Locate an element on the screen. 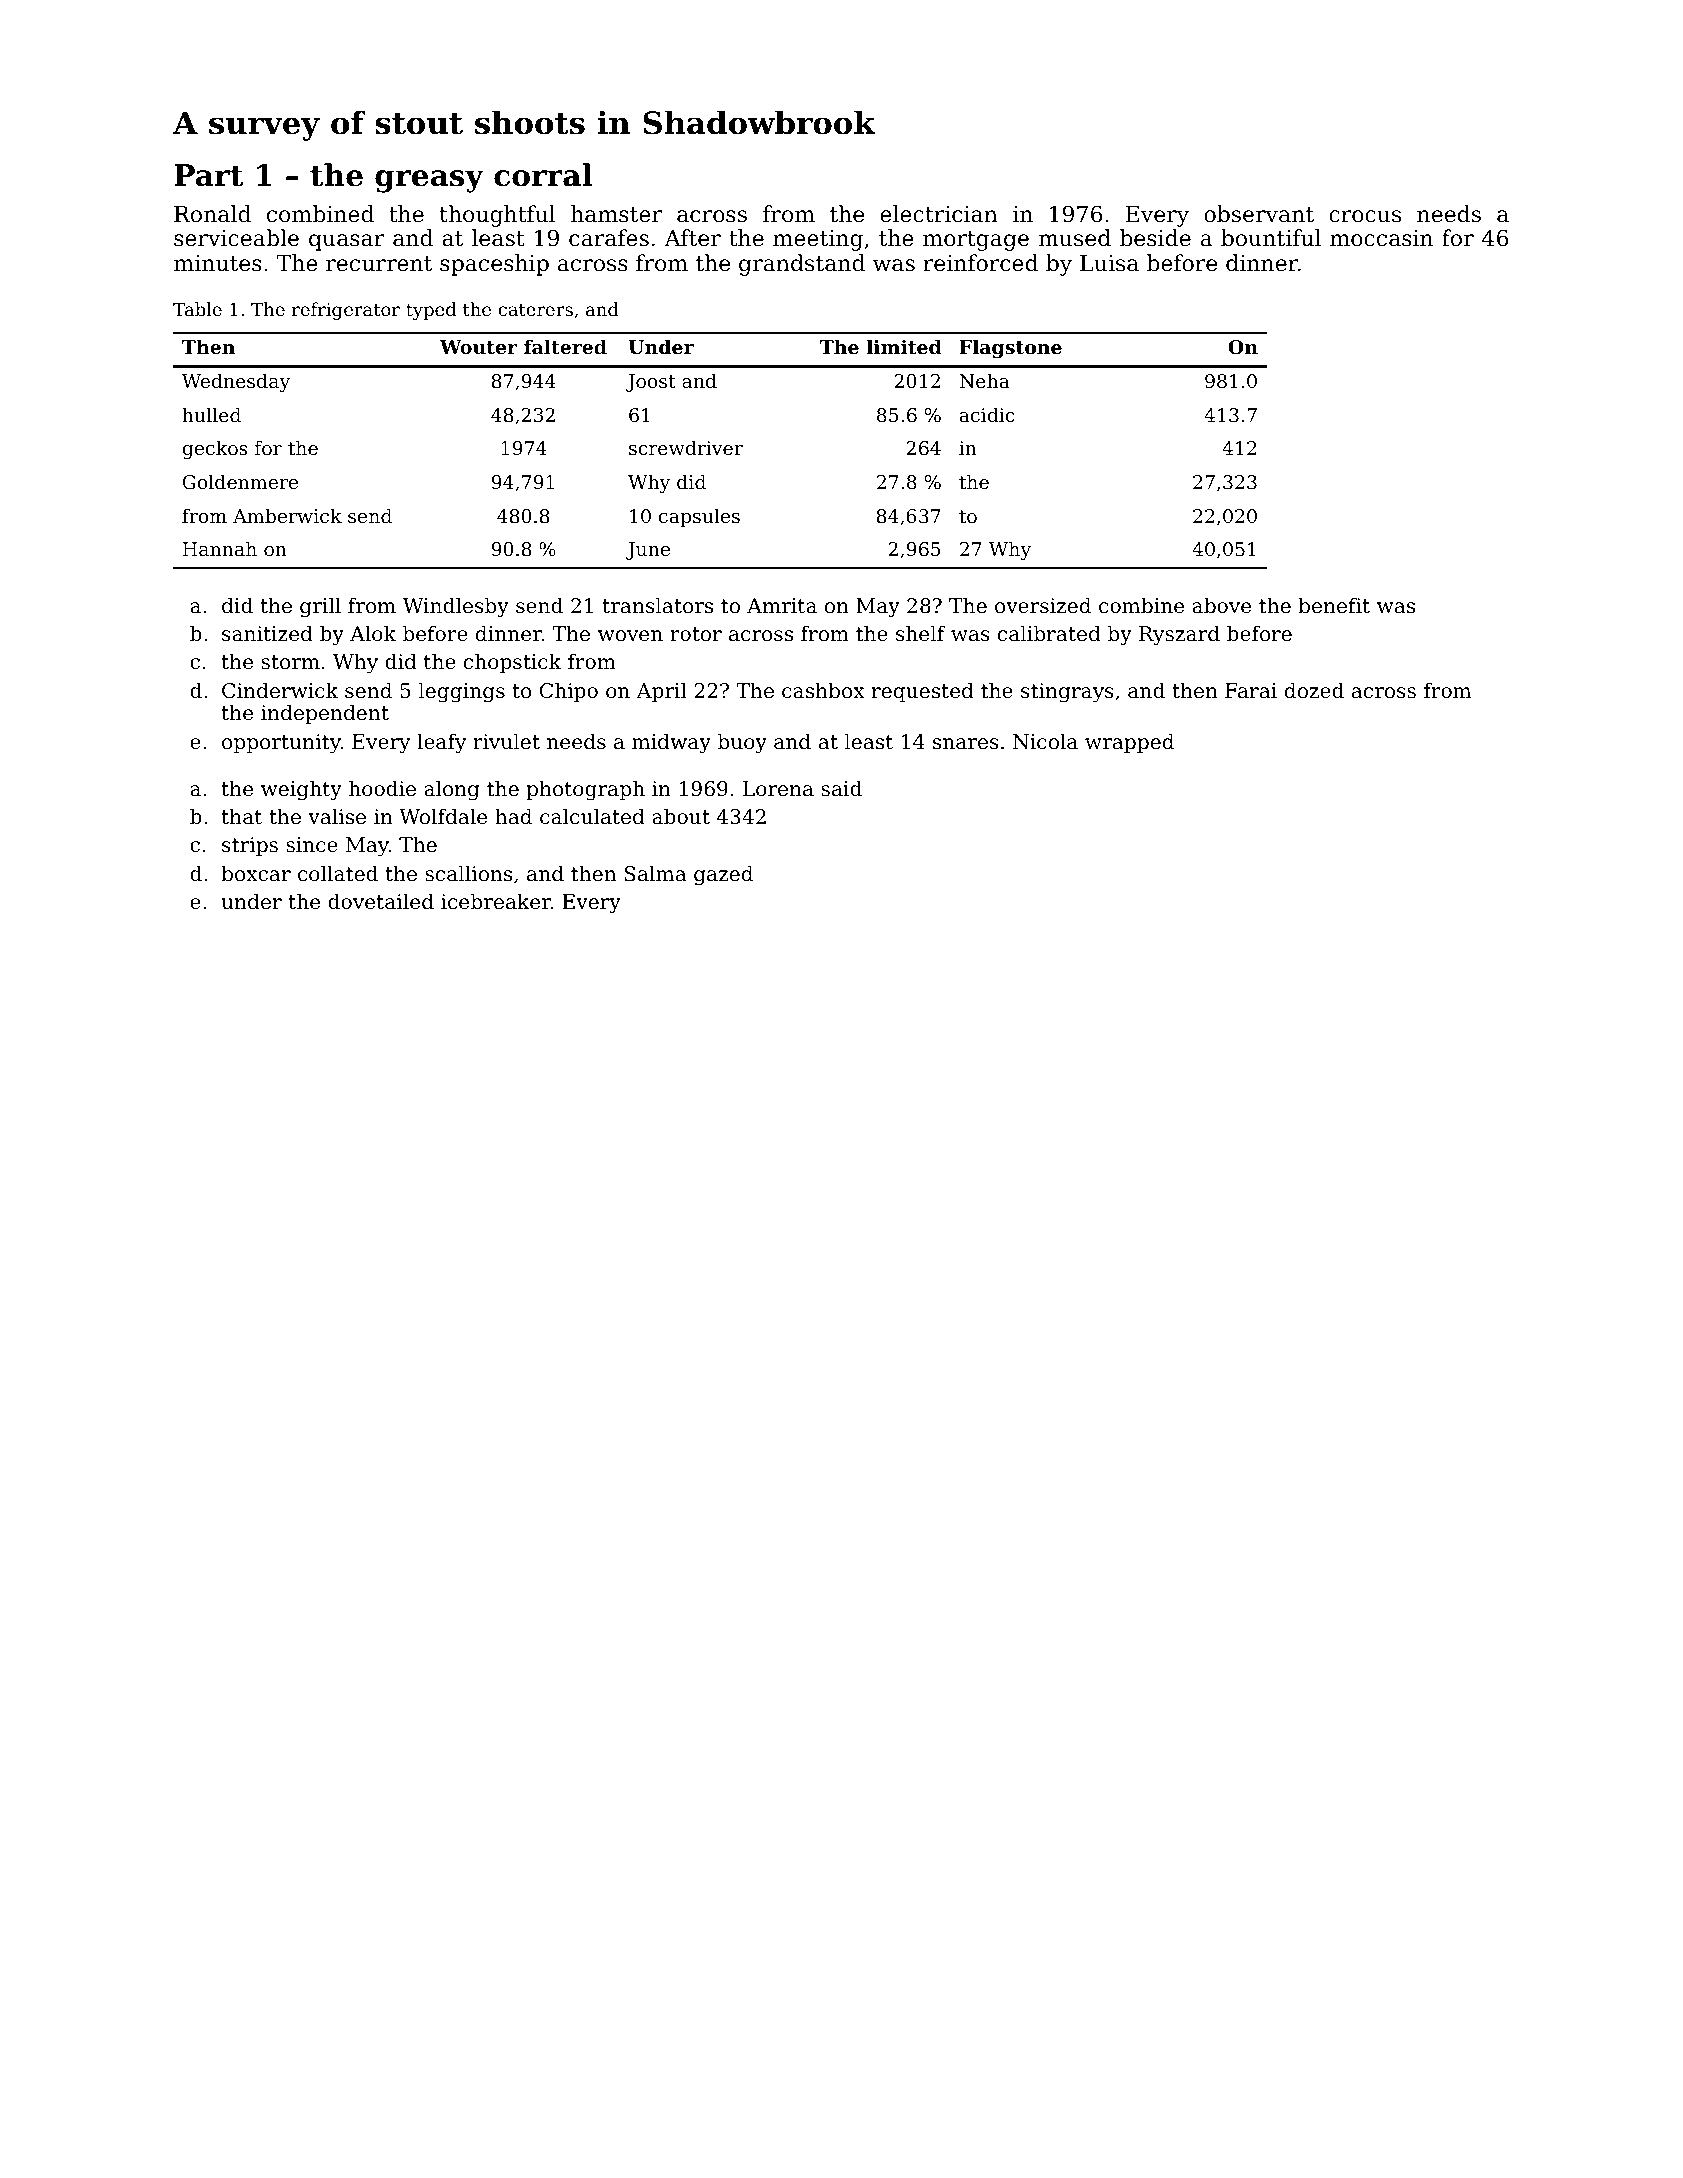 Image resolution: width=1683 pixels, height=2178 pixels. gazed is located at coordinates (723, 875).
